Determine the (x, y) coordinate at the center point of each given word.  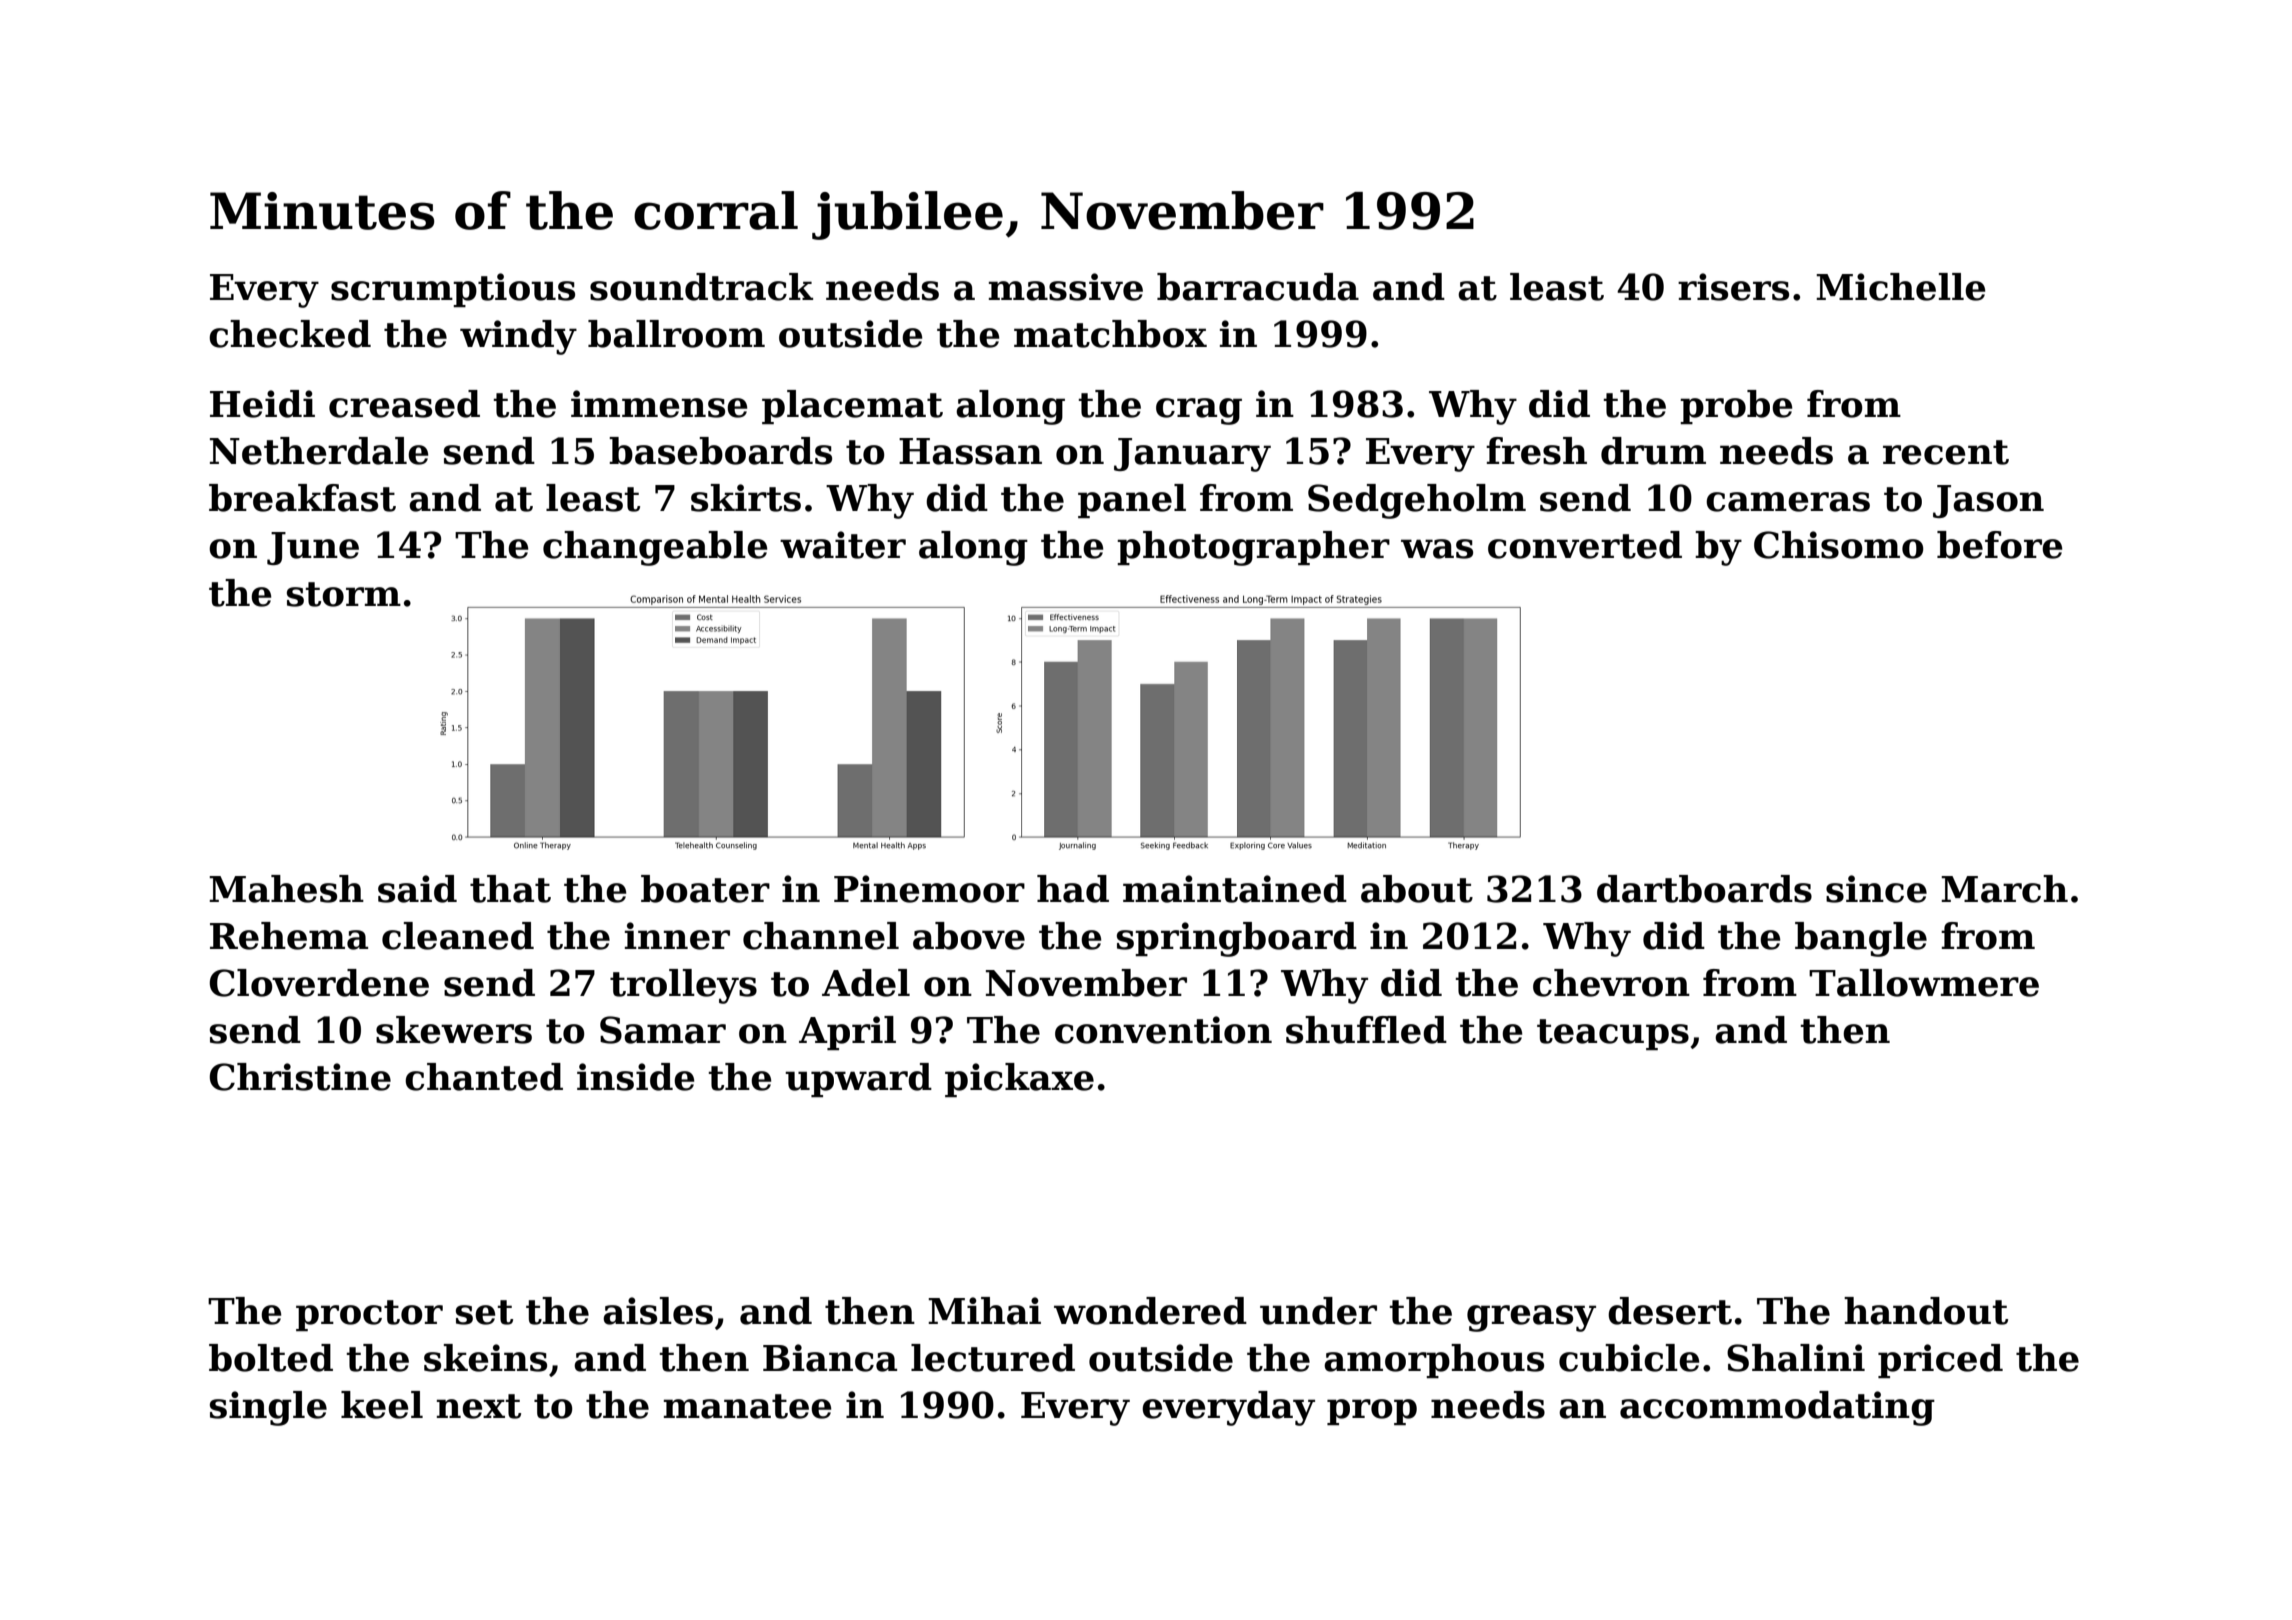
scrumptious (453, 290)
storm (344, 594)
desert (1670, 1311)
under (1318, 1311)
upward (858, 1080)
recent (1946, 452)
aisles (658, 1311)
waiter (843, 545)
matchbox (1110, 334)
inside (635, 1077)
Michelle (1900, 287)
